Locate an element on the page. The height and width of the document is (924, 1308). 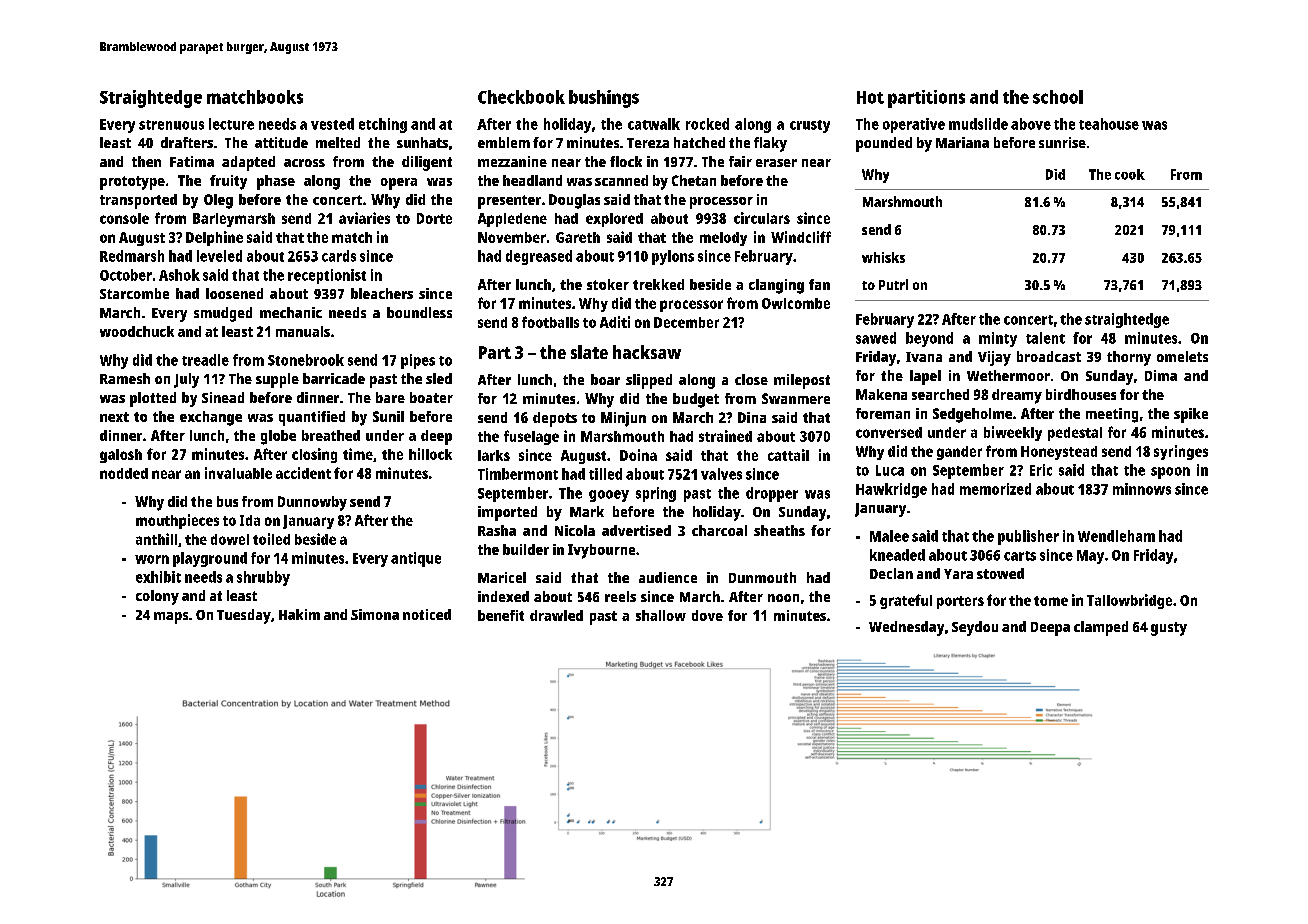
pounded is located at coordinates (884, 144).
